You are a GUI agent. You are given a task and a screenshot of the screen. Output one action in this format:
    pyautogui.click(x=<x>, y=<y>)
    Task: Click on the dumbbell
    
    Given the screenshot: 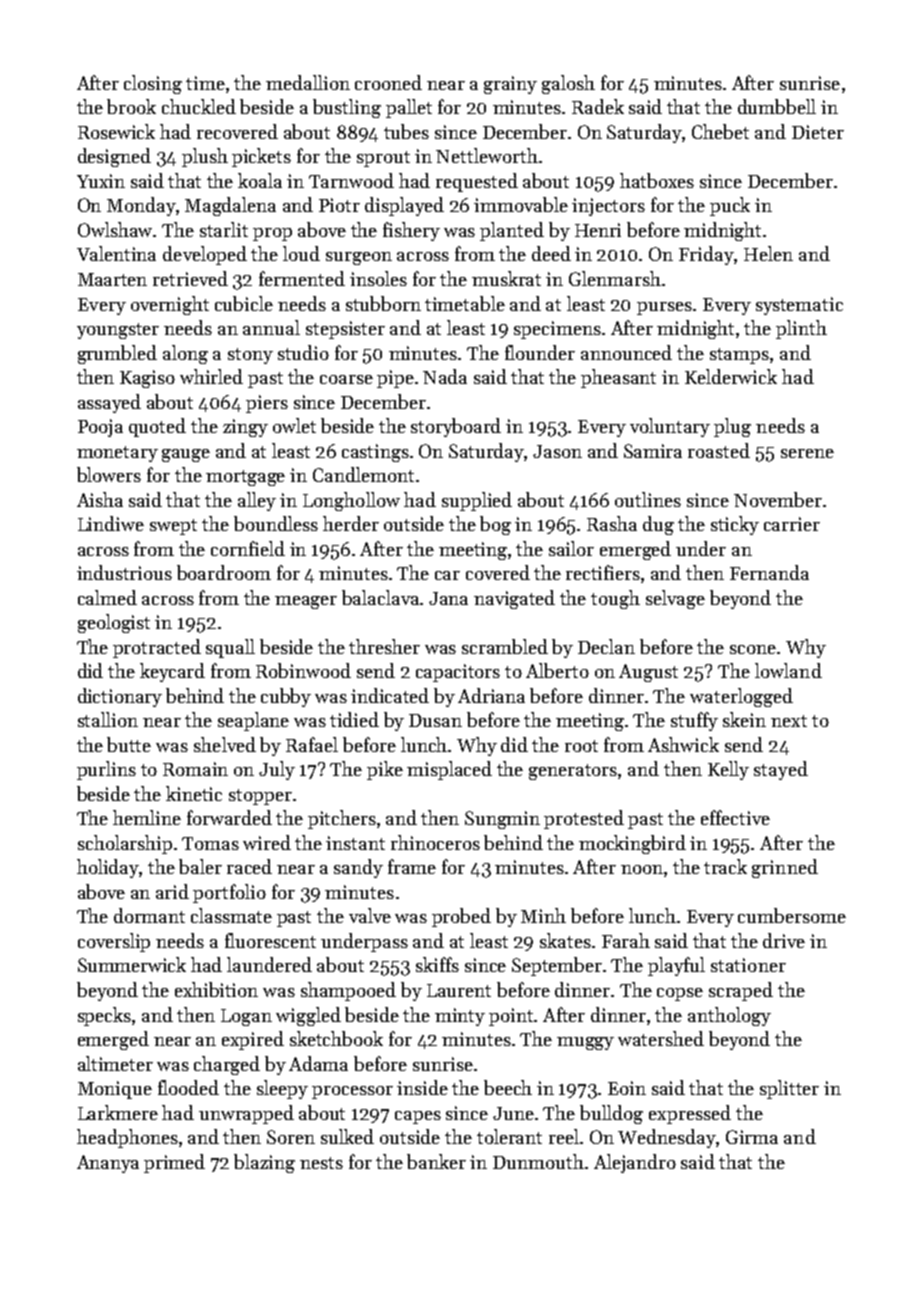 What is the action you would take?
    pyautogui.click(x=777, y=106)
